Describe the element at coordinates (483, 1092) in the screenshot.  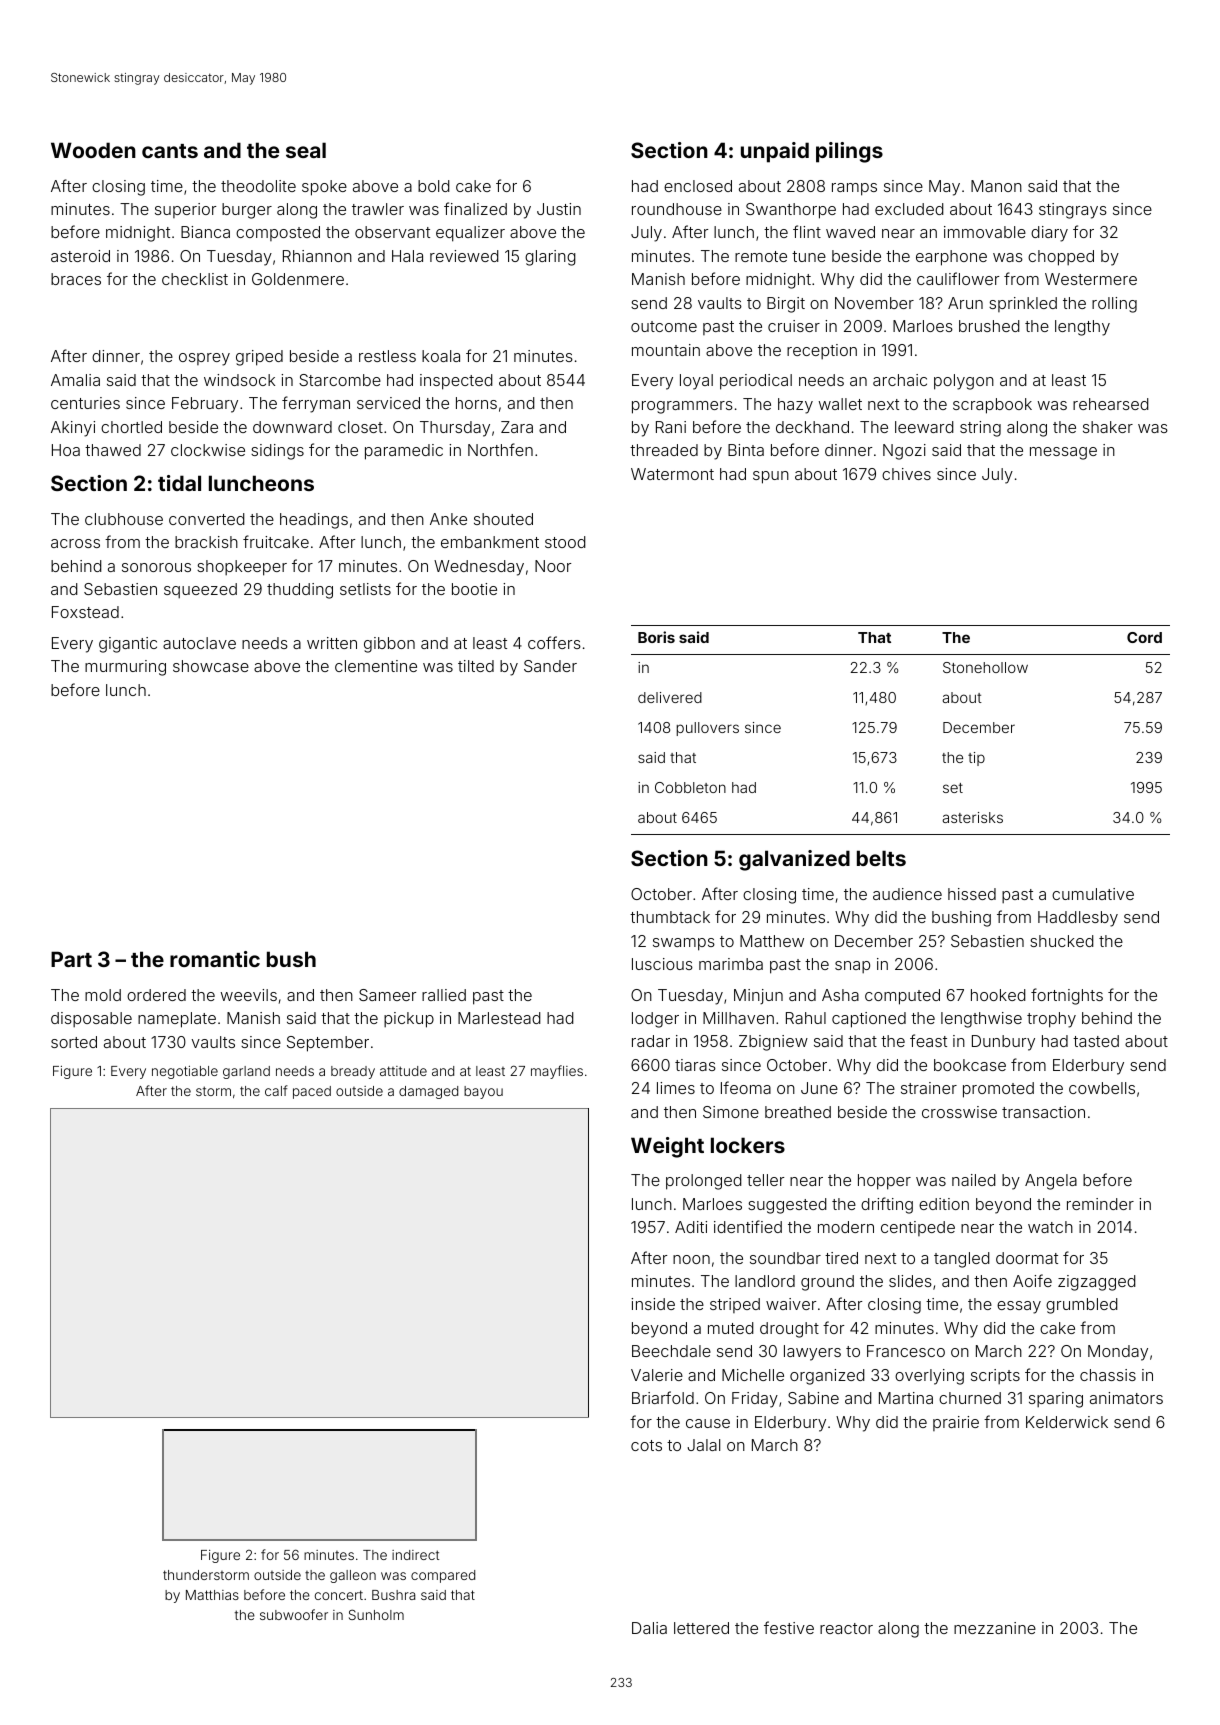
I see `bayou` at that location.
